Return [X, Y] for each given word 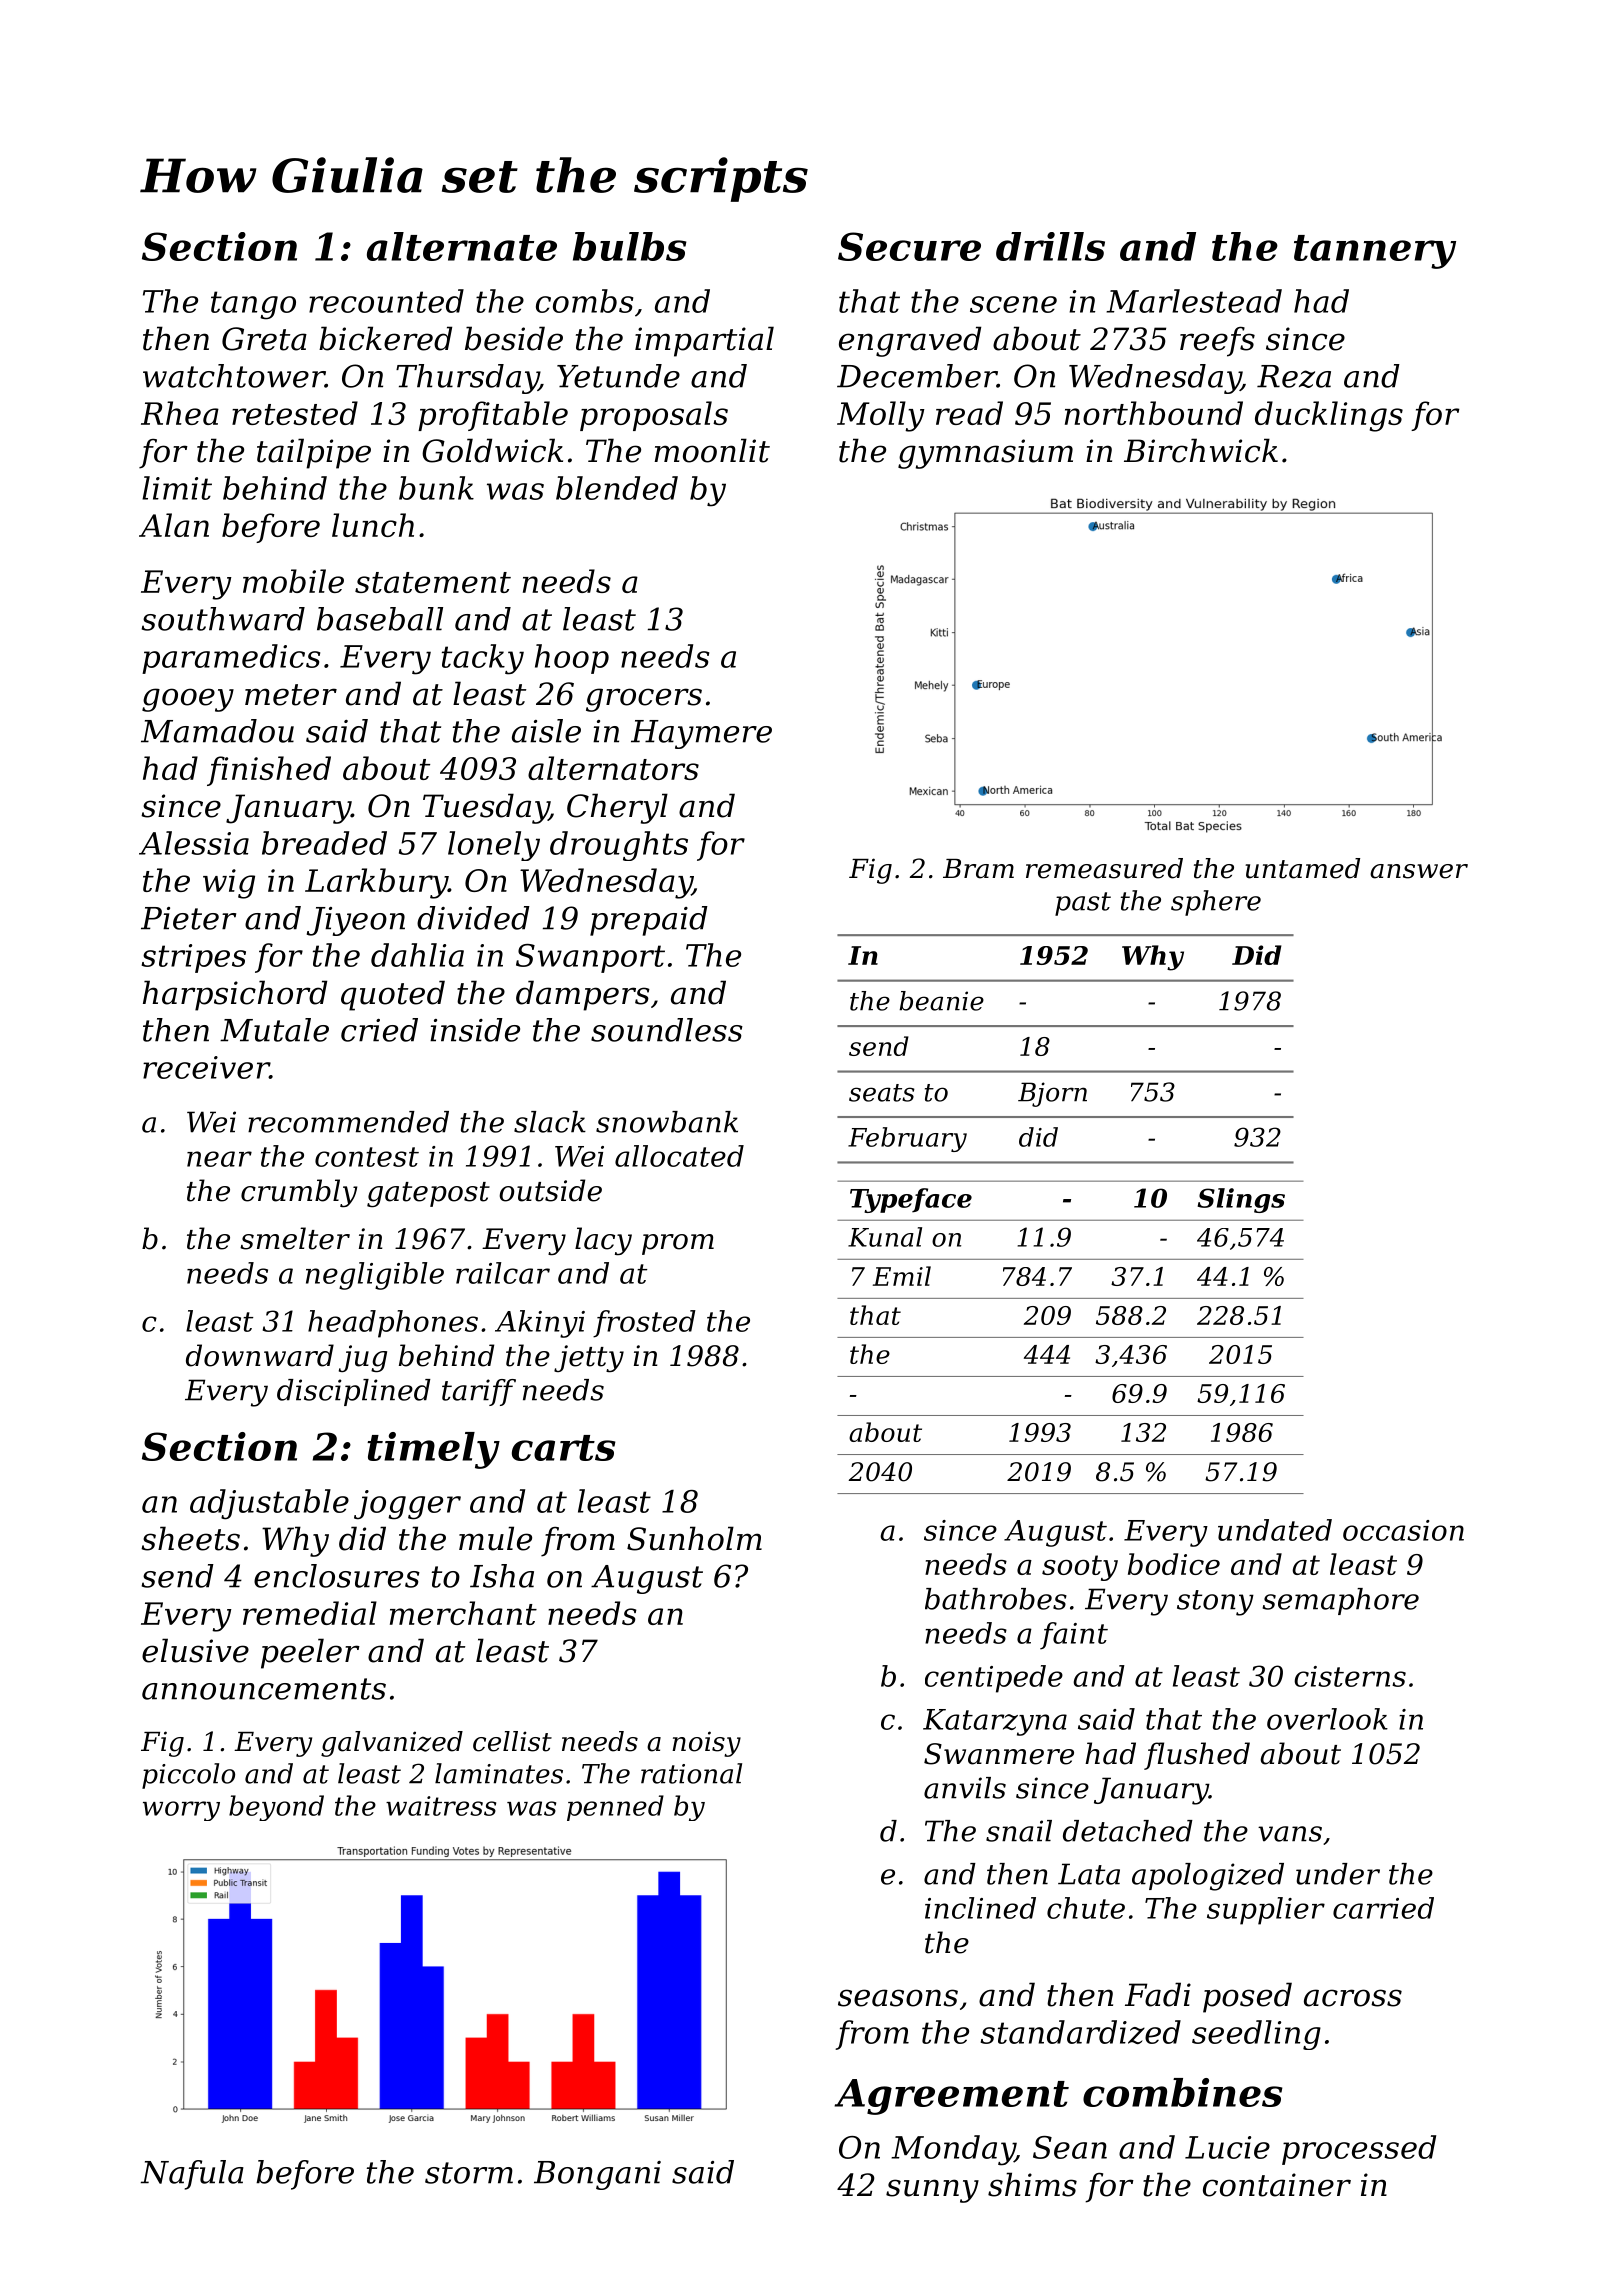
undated [1275, 1530]
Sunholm [694, 1538]
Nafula [192, 2175]
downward [260, 1355]
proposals [654, 416]
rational [691, 1773]
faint [1074, 1636]
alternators [613, 768]
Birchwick [1201, 450]
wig [229, 884]
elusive [195, 1650]
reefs [1217, 342]
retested [295, 413]
